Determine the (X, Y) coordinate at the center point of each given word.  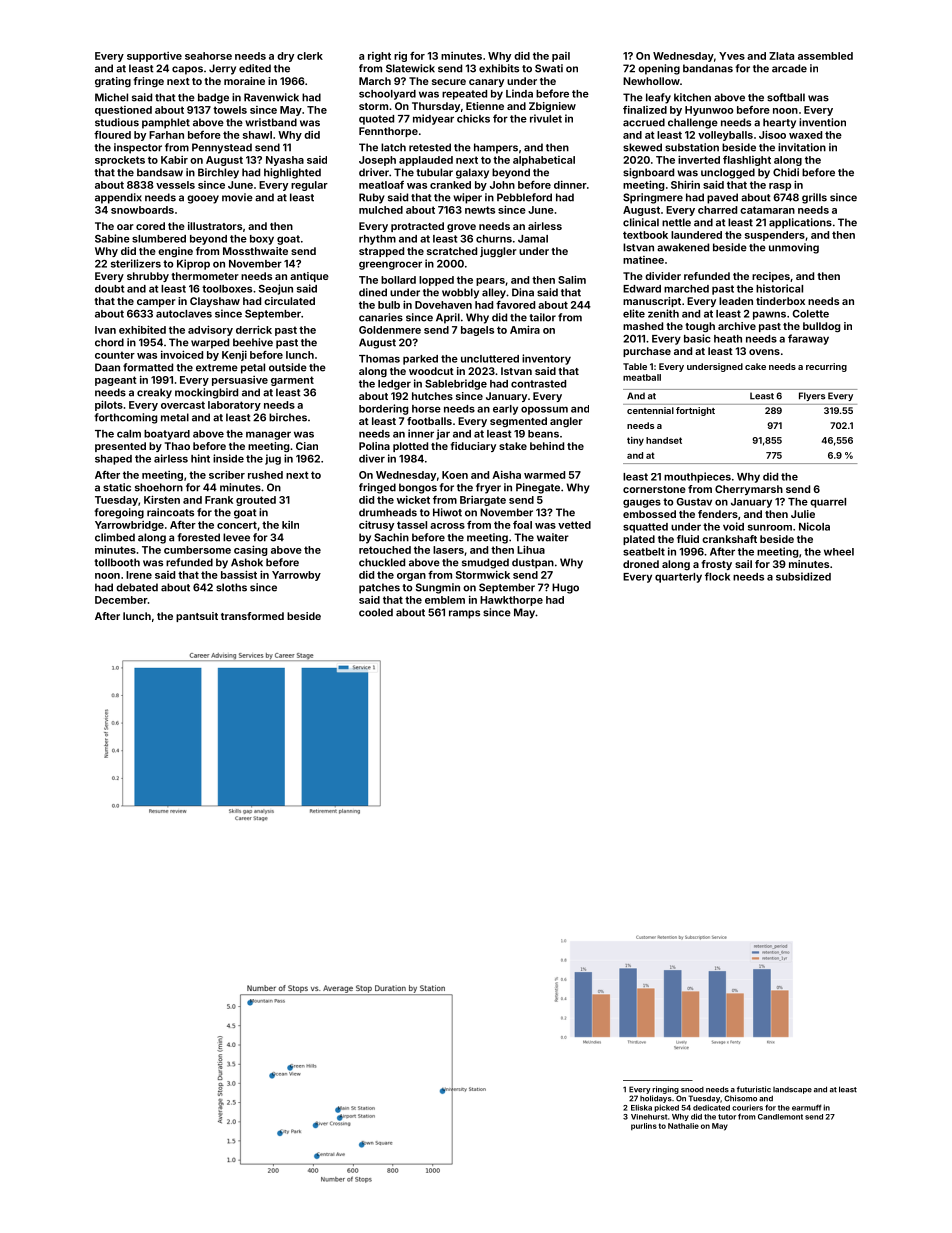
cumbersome (197, 550)
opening (659, 69)
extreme (217, 368)
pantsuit (197, 617)
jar (443, 434)
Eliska (641, 1107)
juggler (498, 252)
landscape (792, 1090)
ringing (665, 1090)
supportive (154, 57)
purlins (644, 1126)
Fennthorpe (388, 132)
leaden (736, 301)
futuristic (754, 1089)
